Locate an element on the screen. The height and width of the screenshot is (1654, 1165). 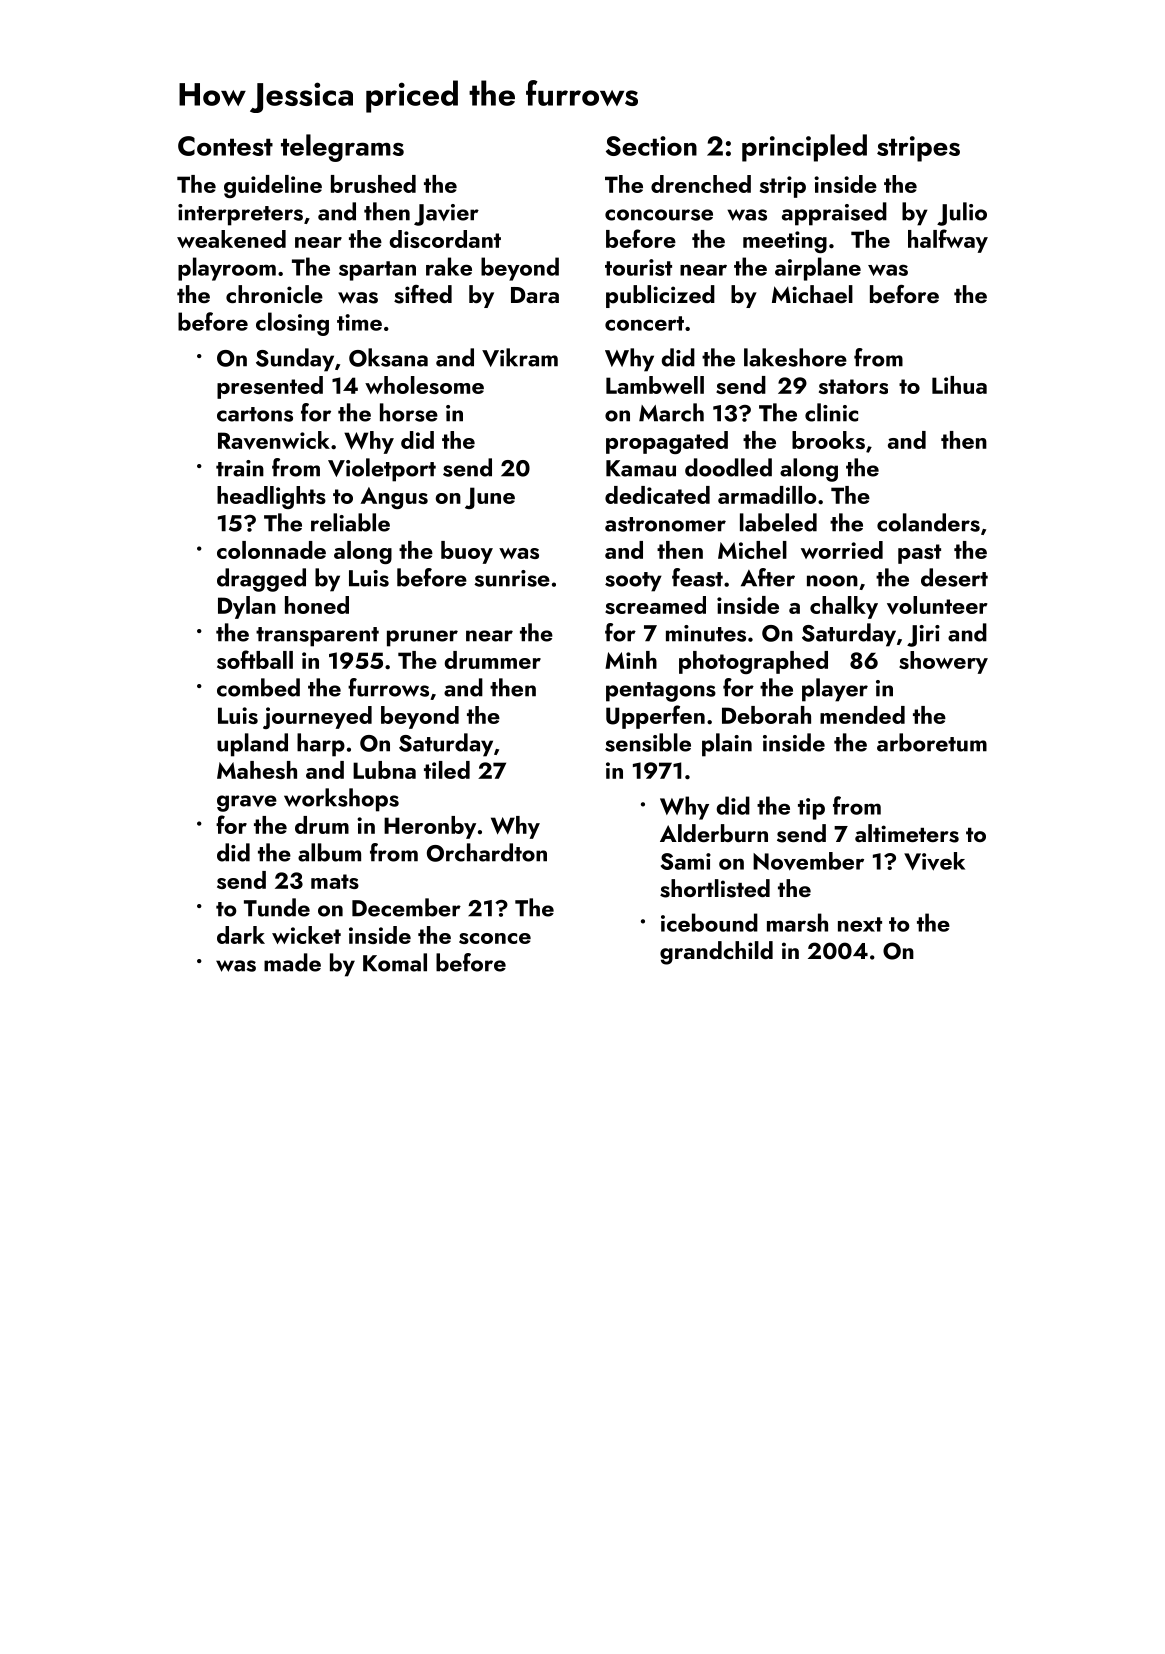
halfway is located at coordinates (948, 241).
